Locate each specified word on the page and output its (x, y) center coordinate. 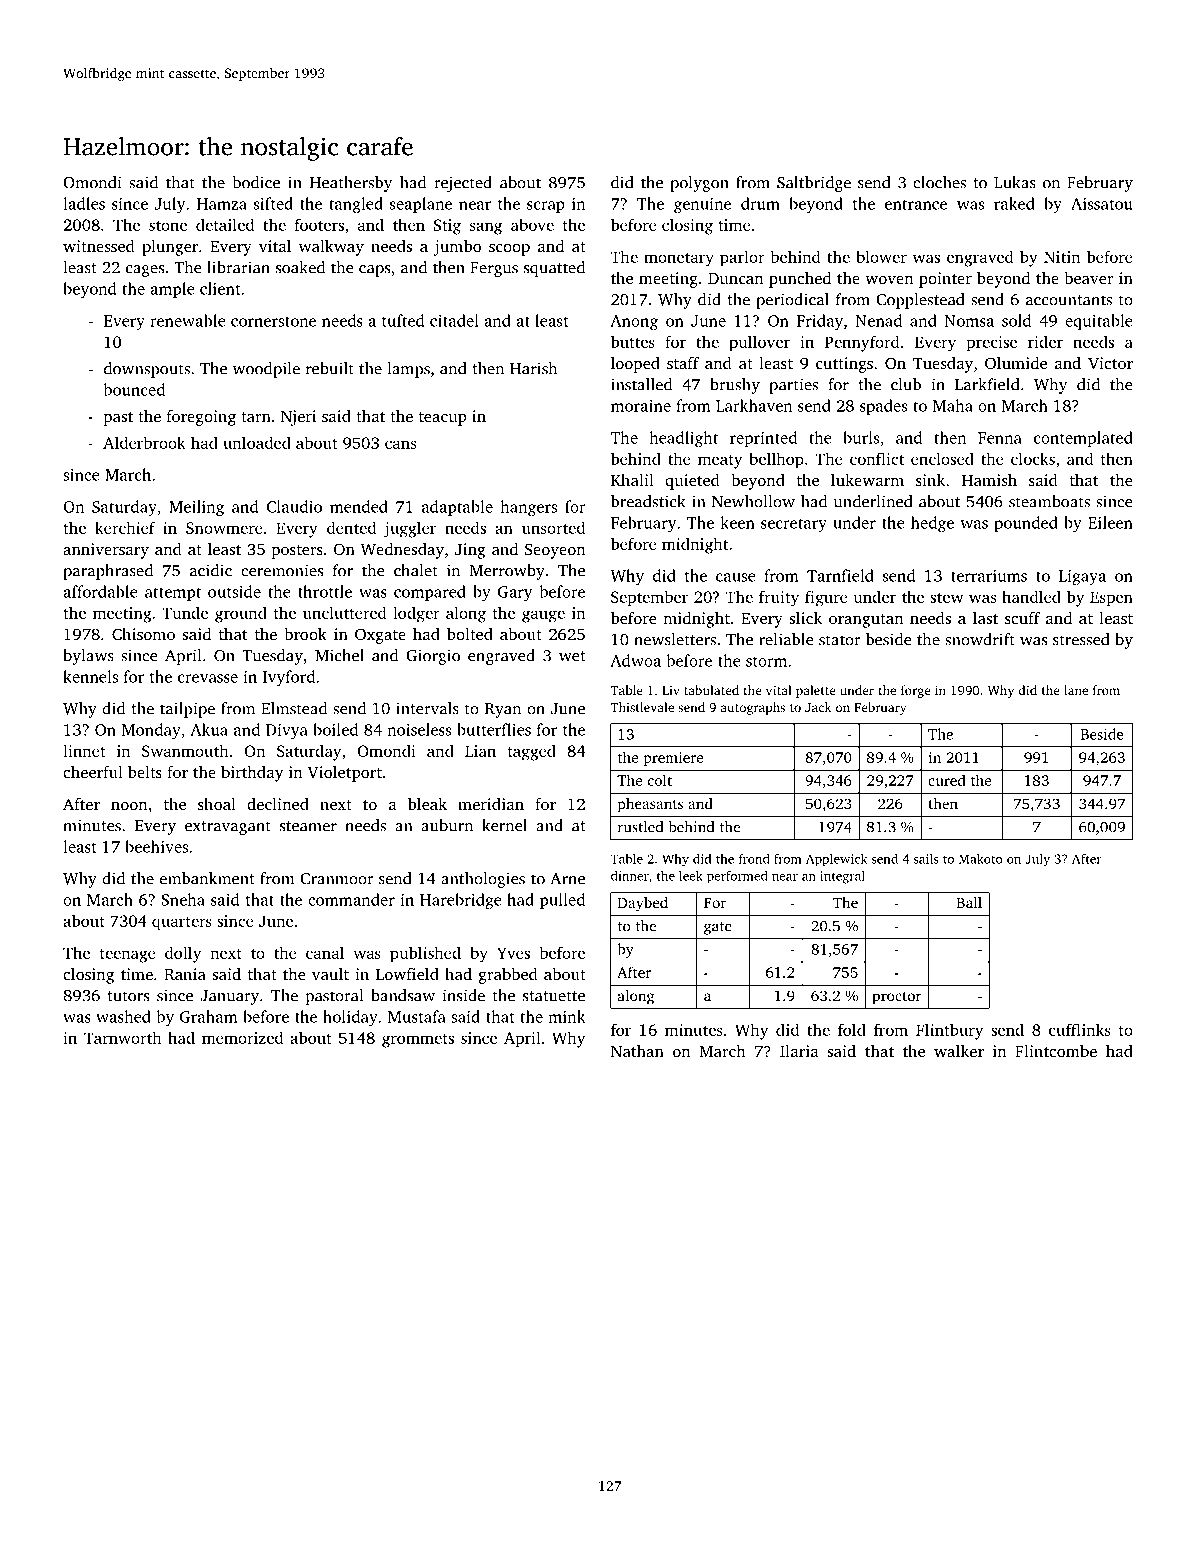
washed (123, 1016)
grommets (418, 1041)
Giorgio (433, 657)
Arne (567, 879)
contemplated (1083, 439)
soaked (300, 267)
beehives (156, 846)
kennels (90, 676)
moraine (641, 406)
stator (840, 640)
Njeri (298, 418)
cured (947, 780)
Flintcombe (1056, 1051)
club (906, 384)
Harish (533, 368)
